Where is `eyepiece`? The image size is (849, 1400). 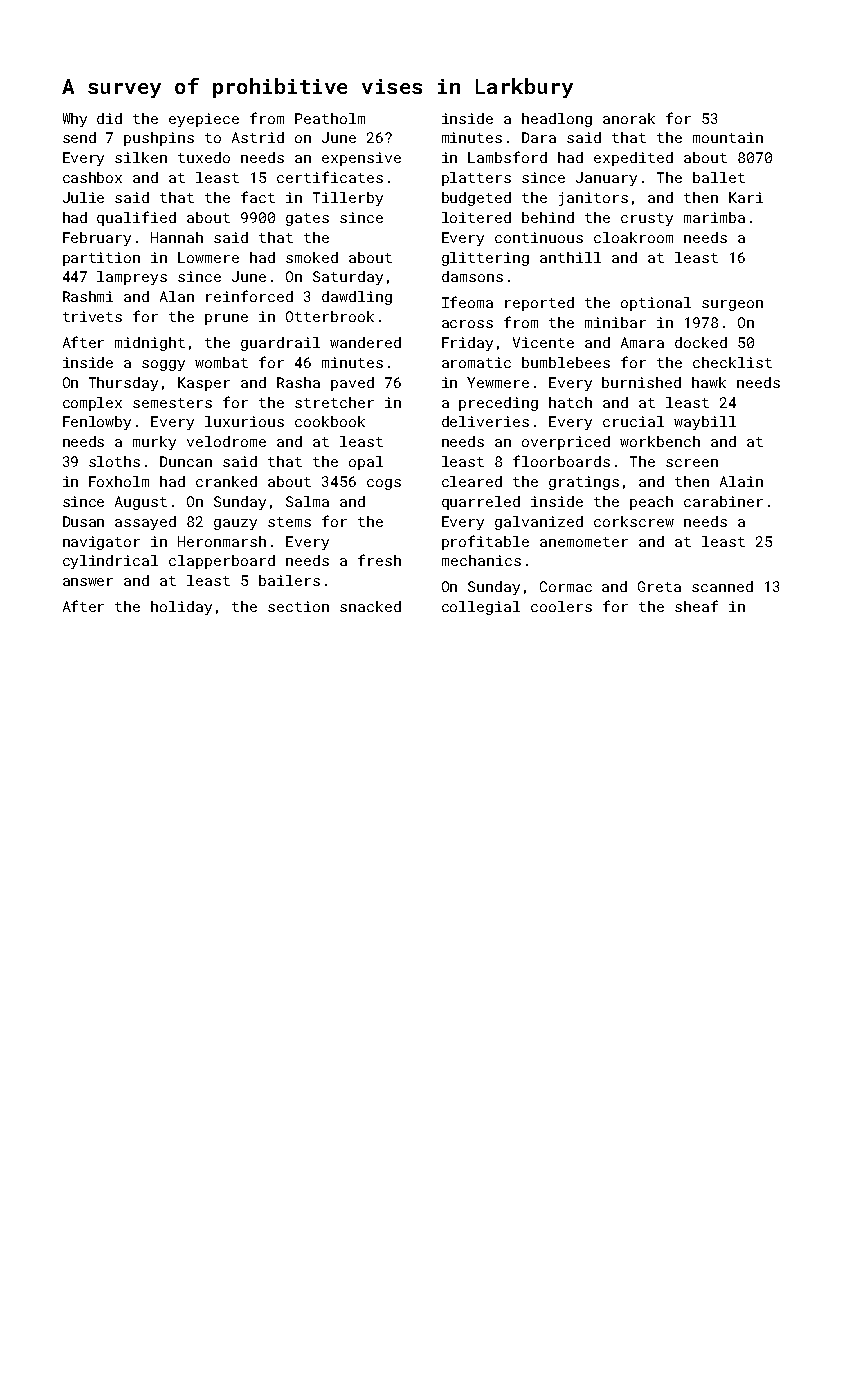
eyepiece is located at coordinates (204, 120).
